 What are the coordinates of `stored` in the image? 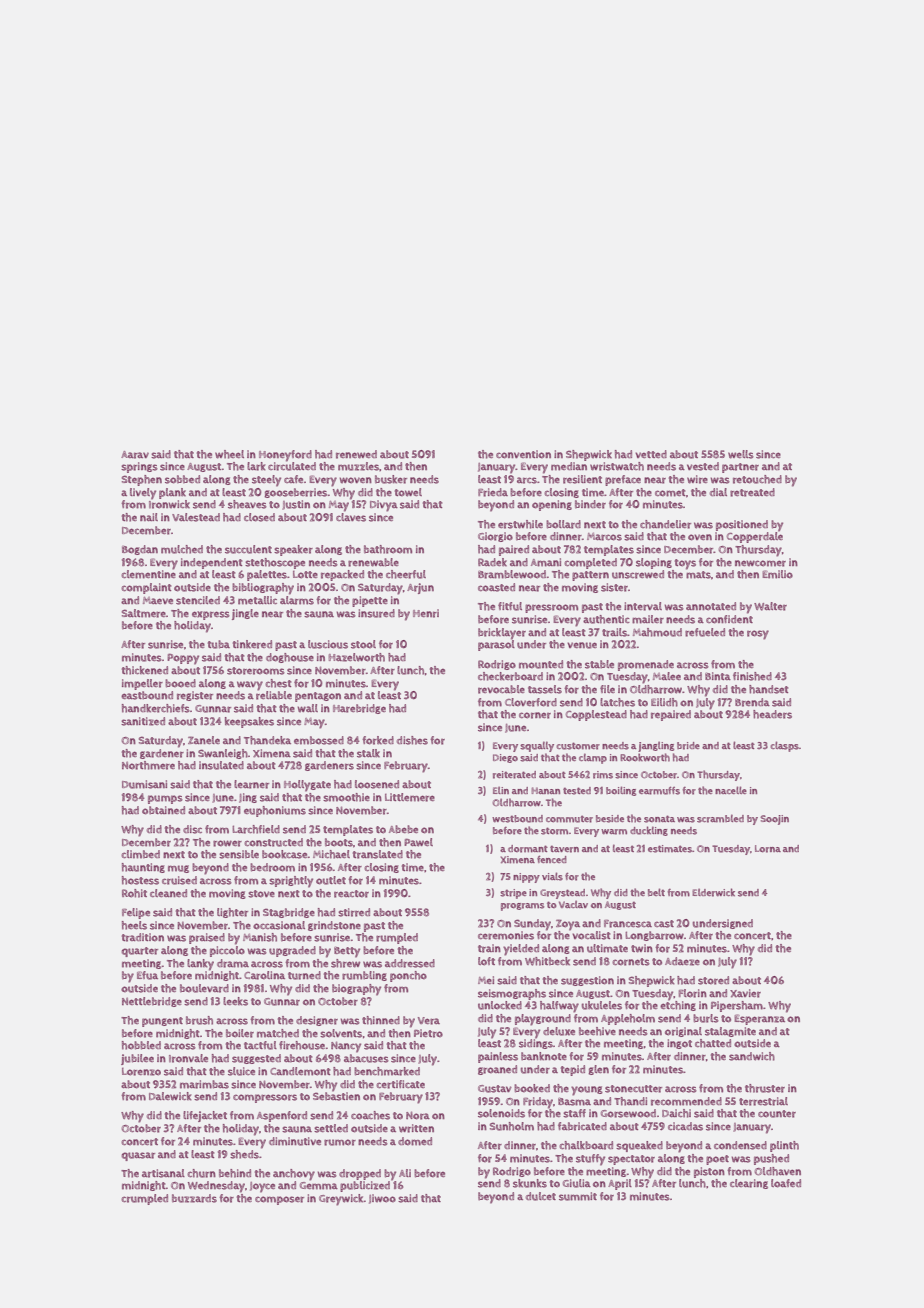 It's located at (713, 980).
